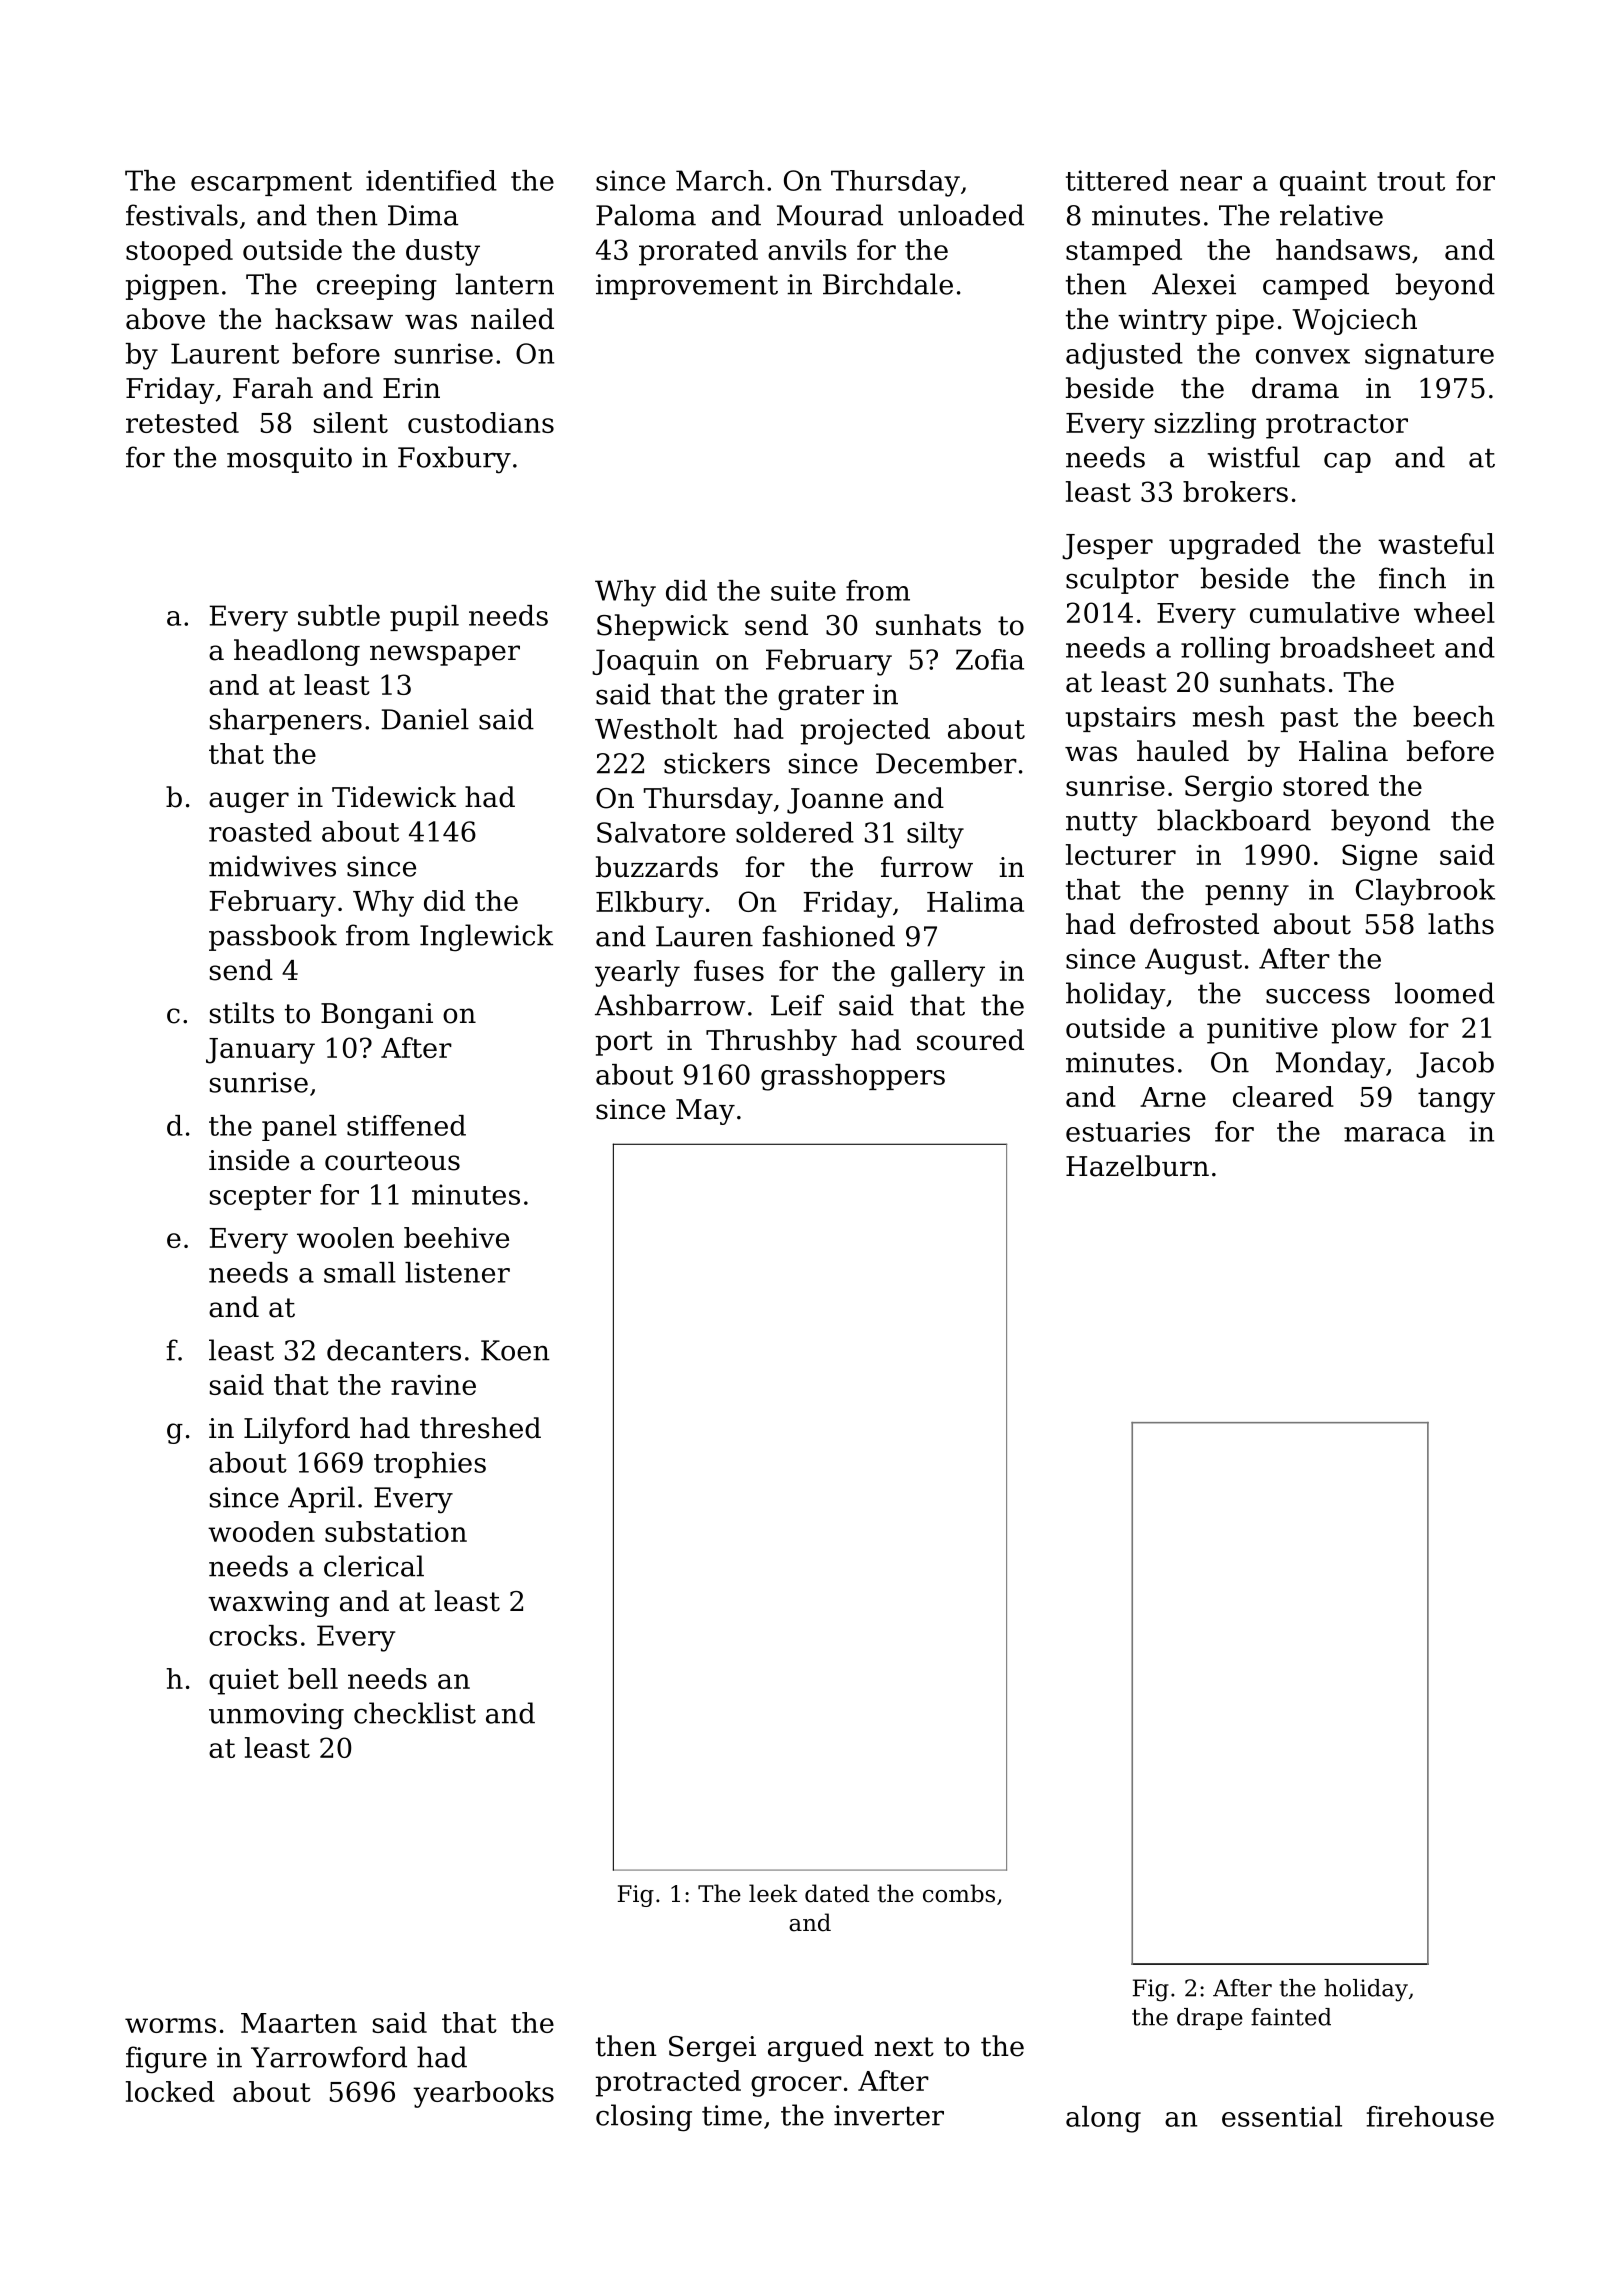 The width and height of the page is (1620, 2292). Describe the element at coordinates (480, 1428) in the page. I see `threshed` at that location.
